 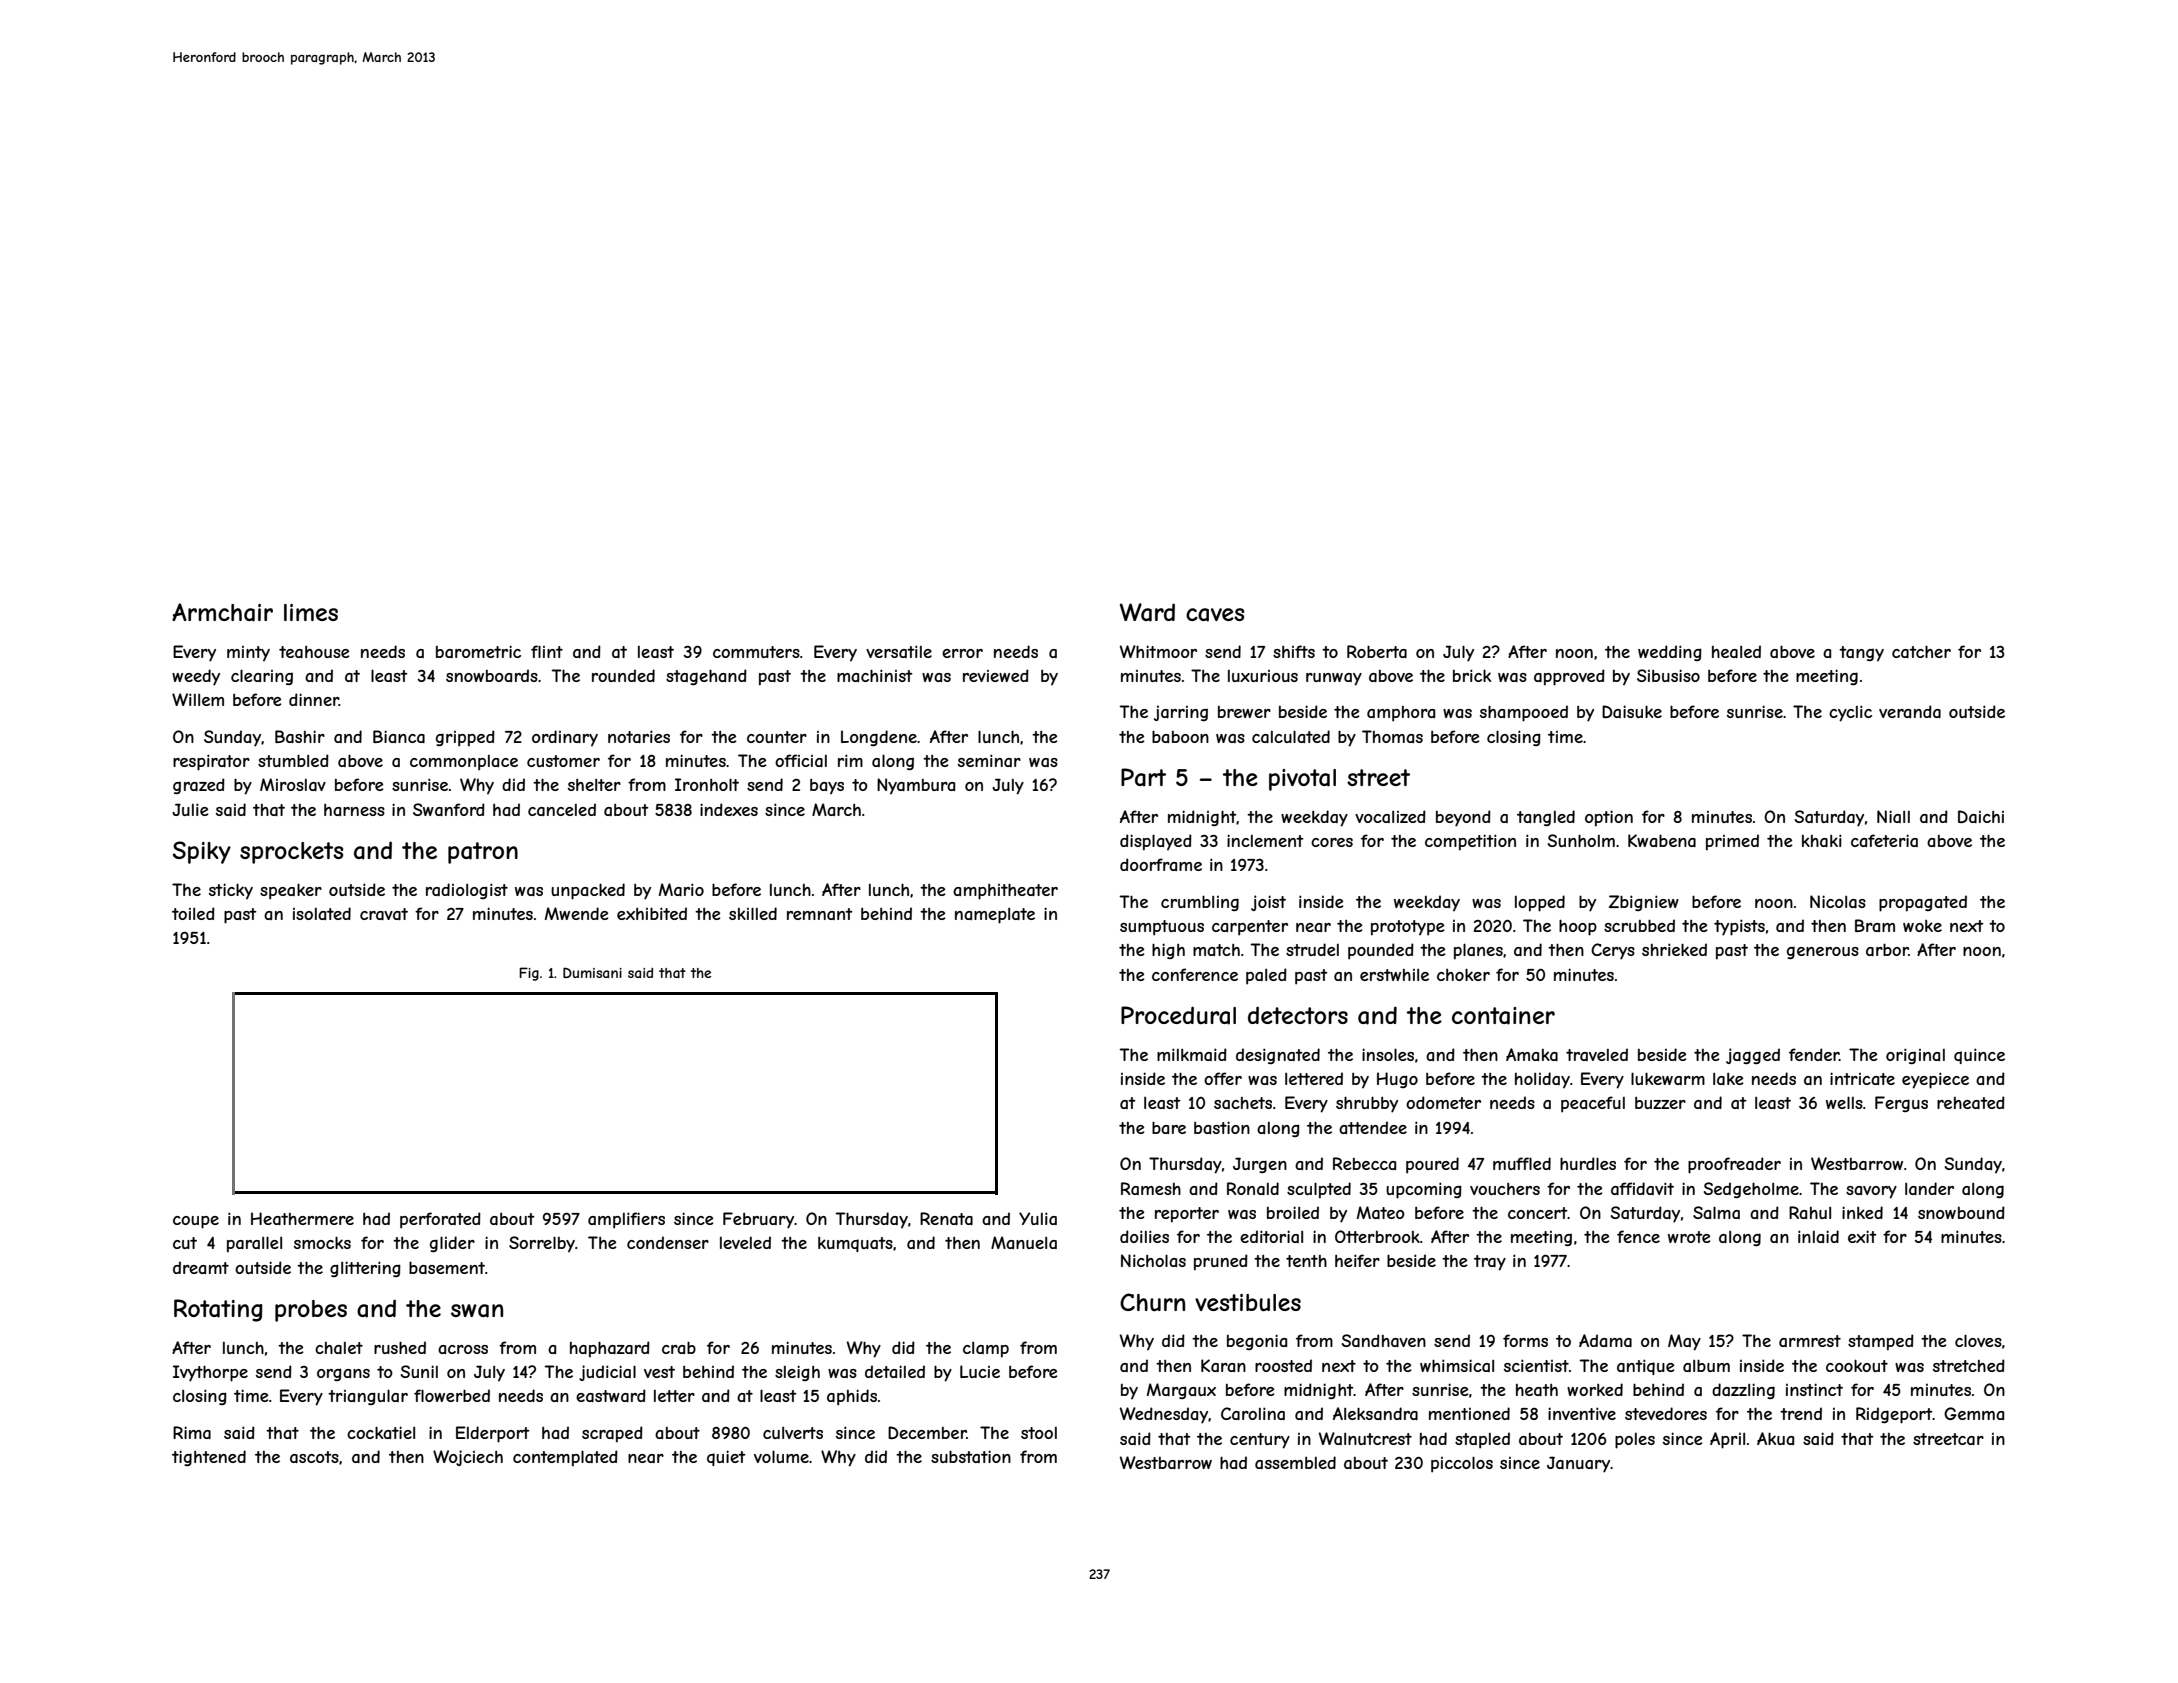 I want to click on Ivythorpe, so click(x=210, y=1373).
